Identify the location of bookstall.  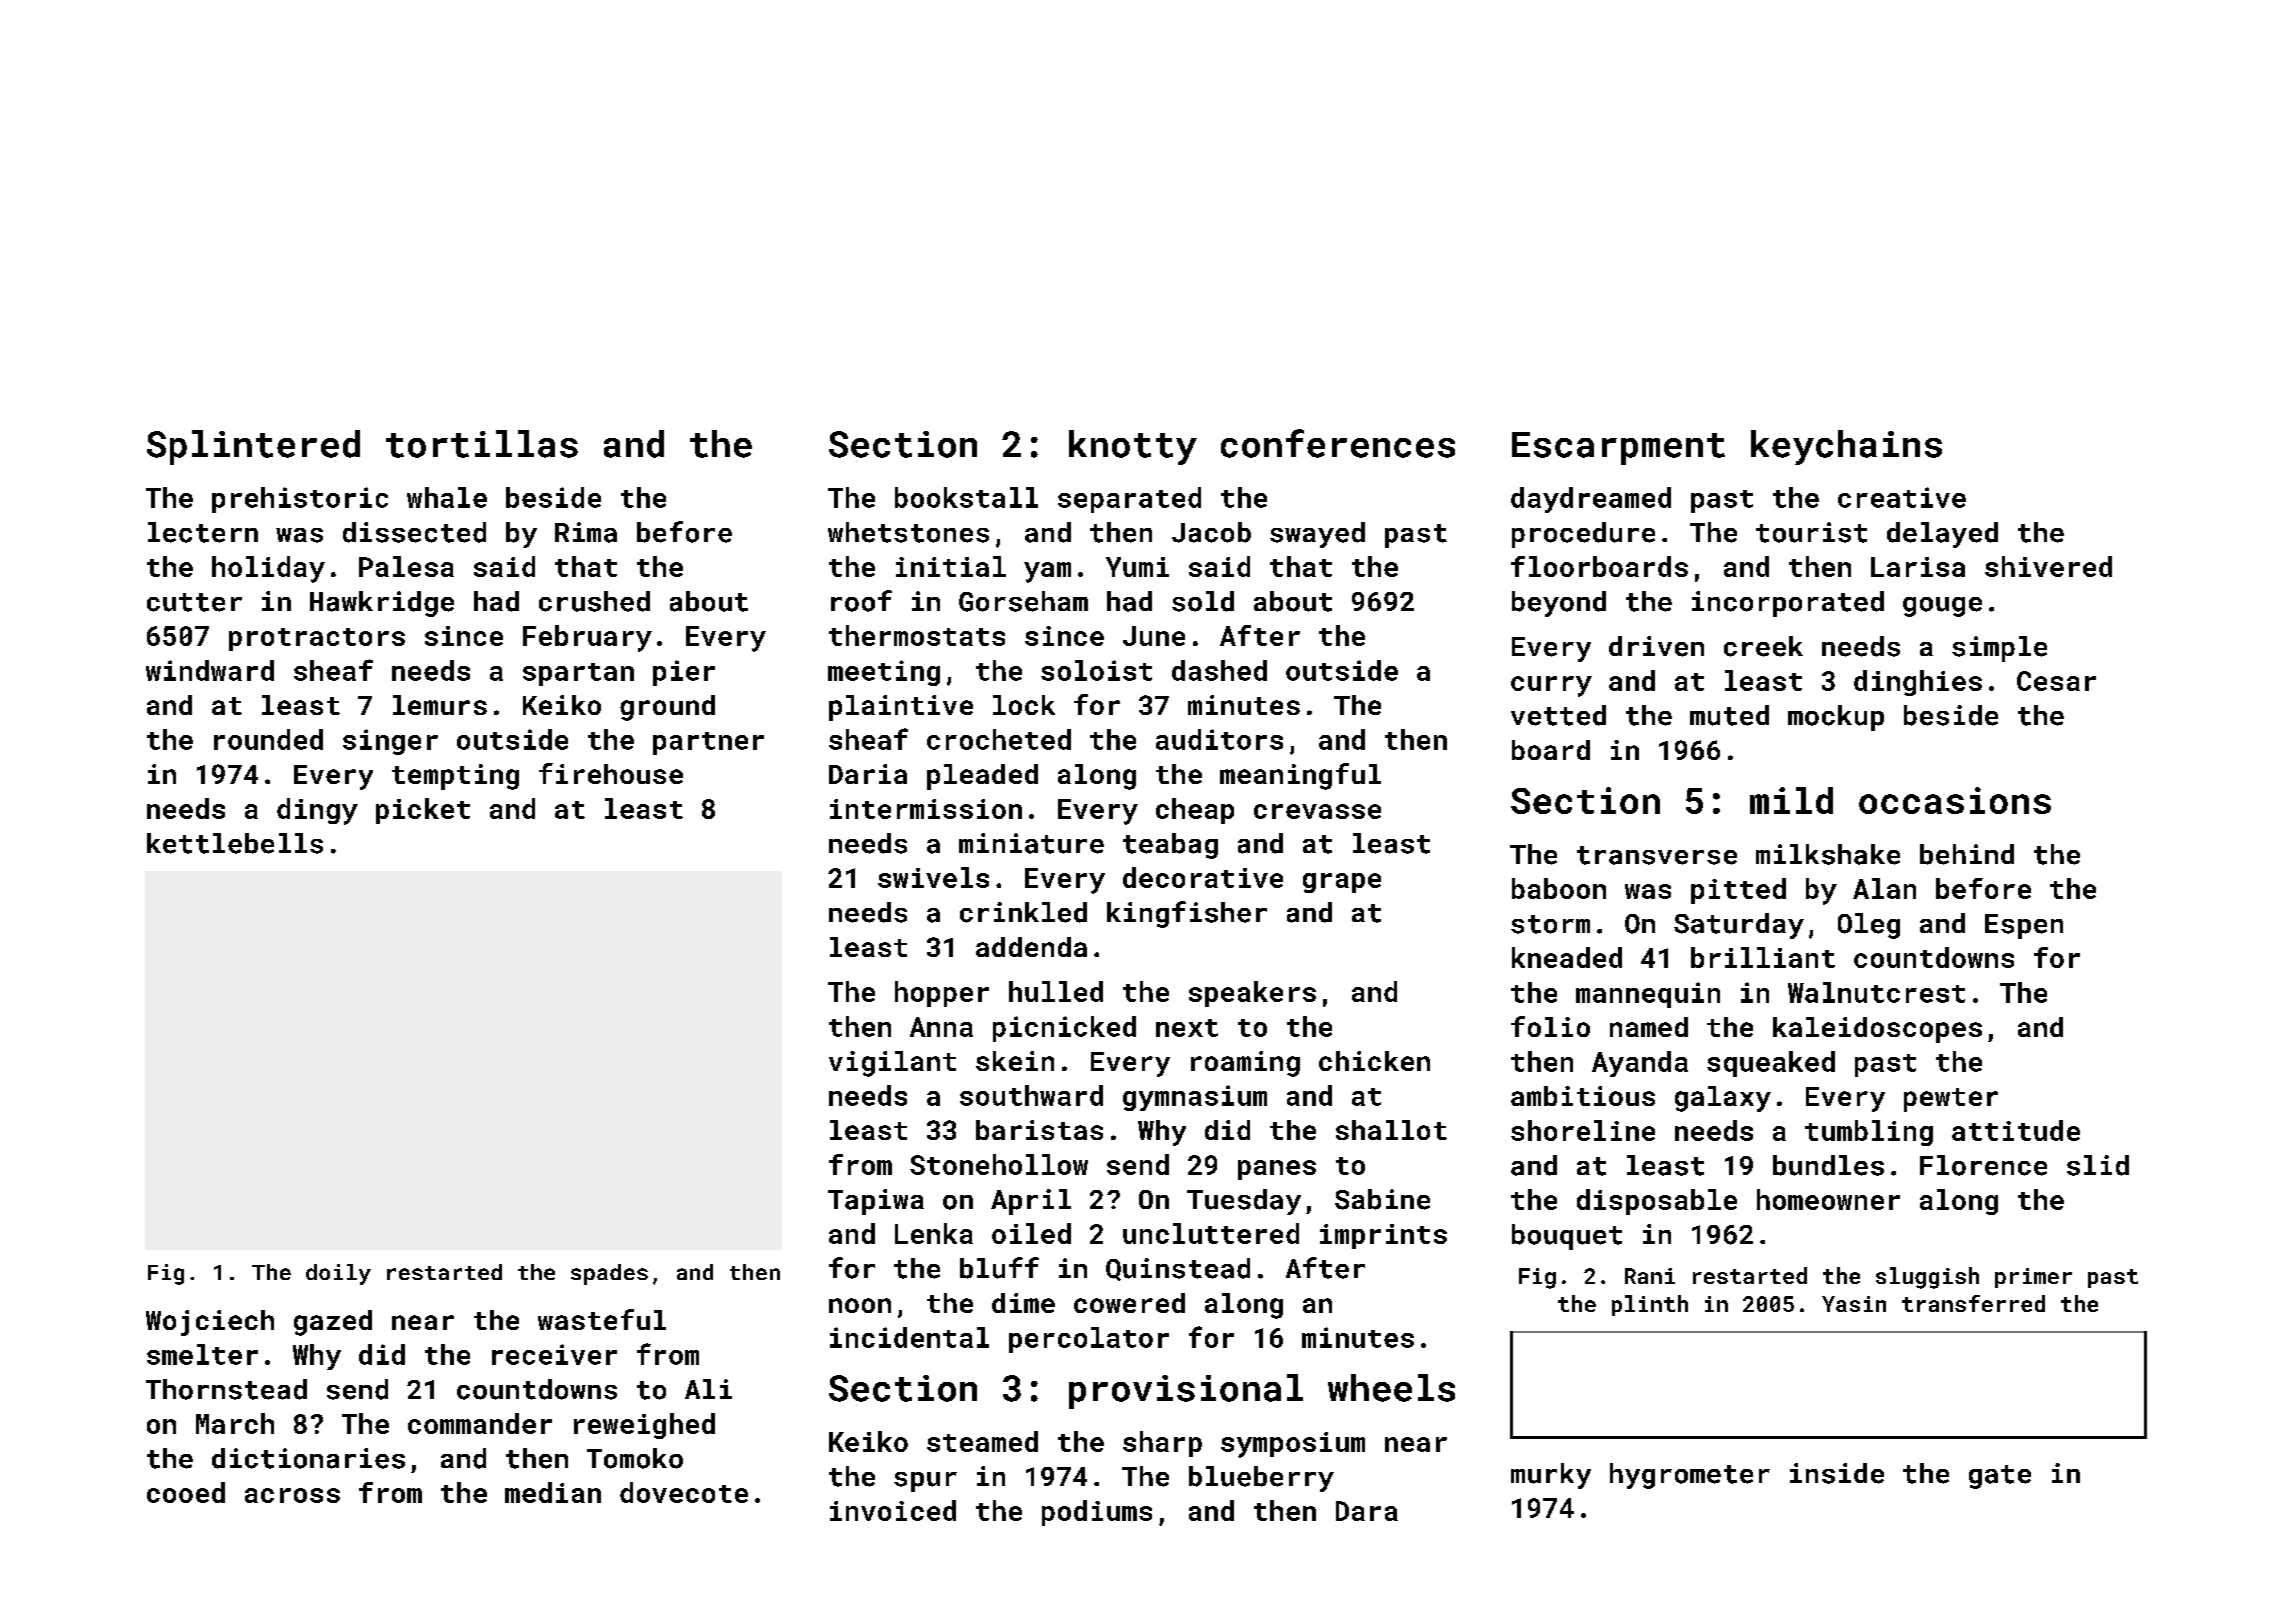
(966, 497).
